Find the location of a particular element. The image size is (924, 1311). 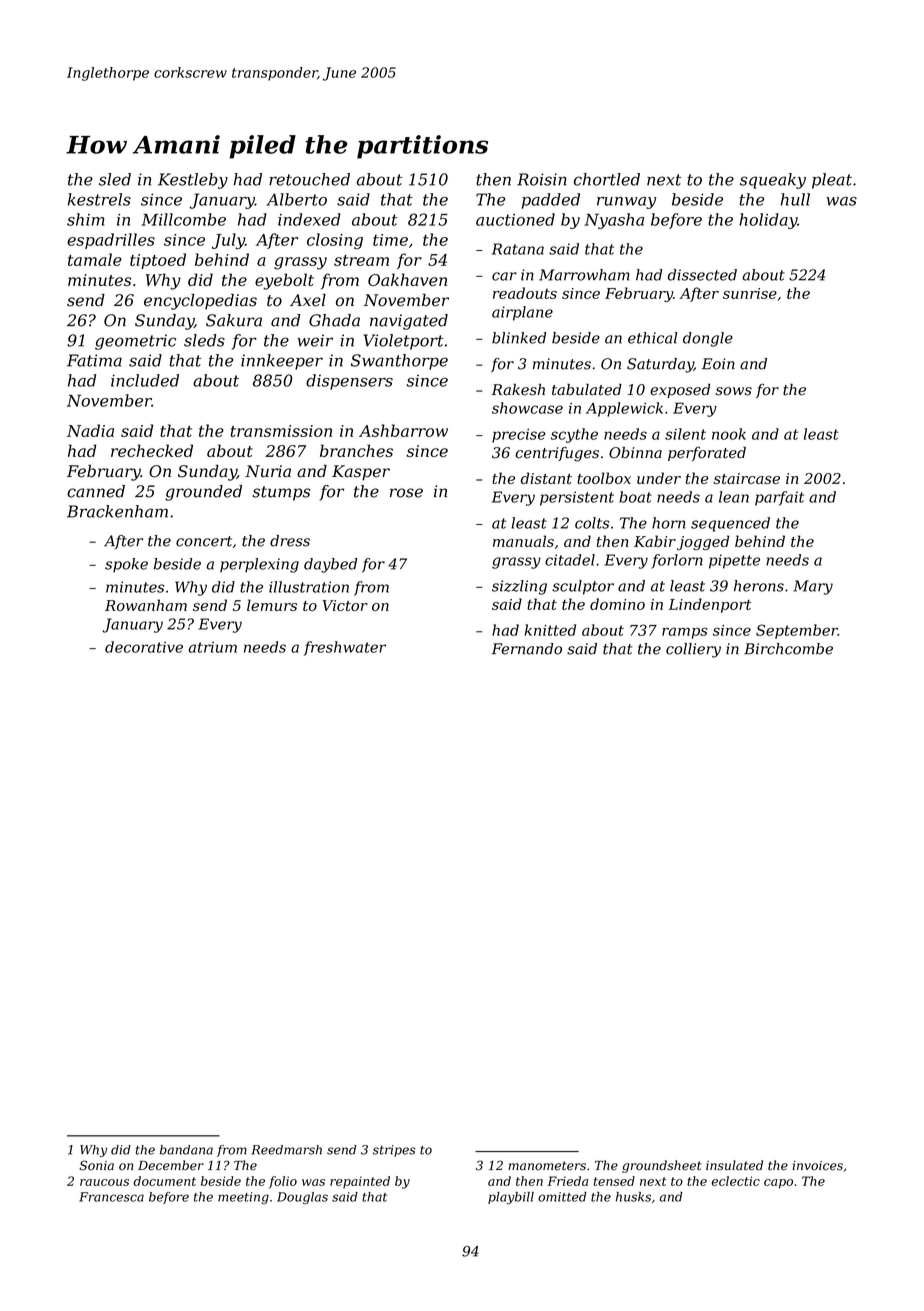

Kestleby is located at coordinates (193, 181).
